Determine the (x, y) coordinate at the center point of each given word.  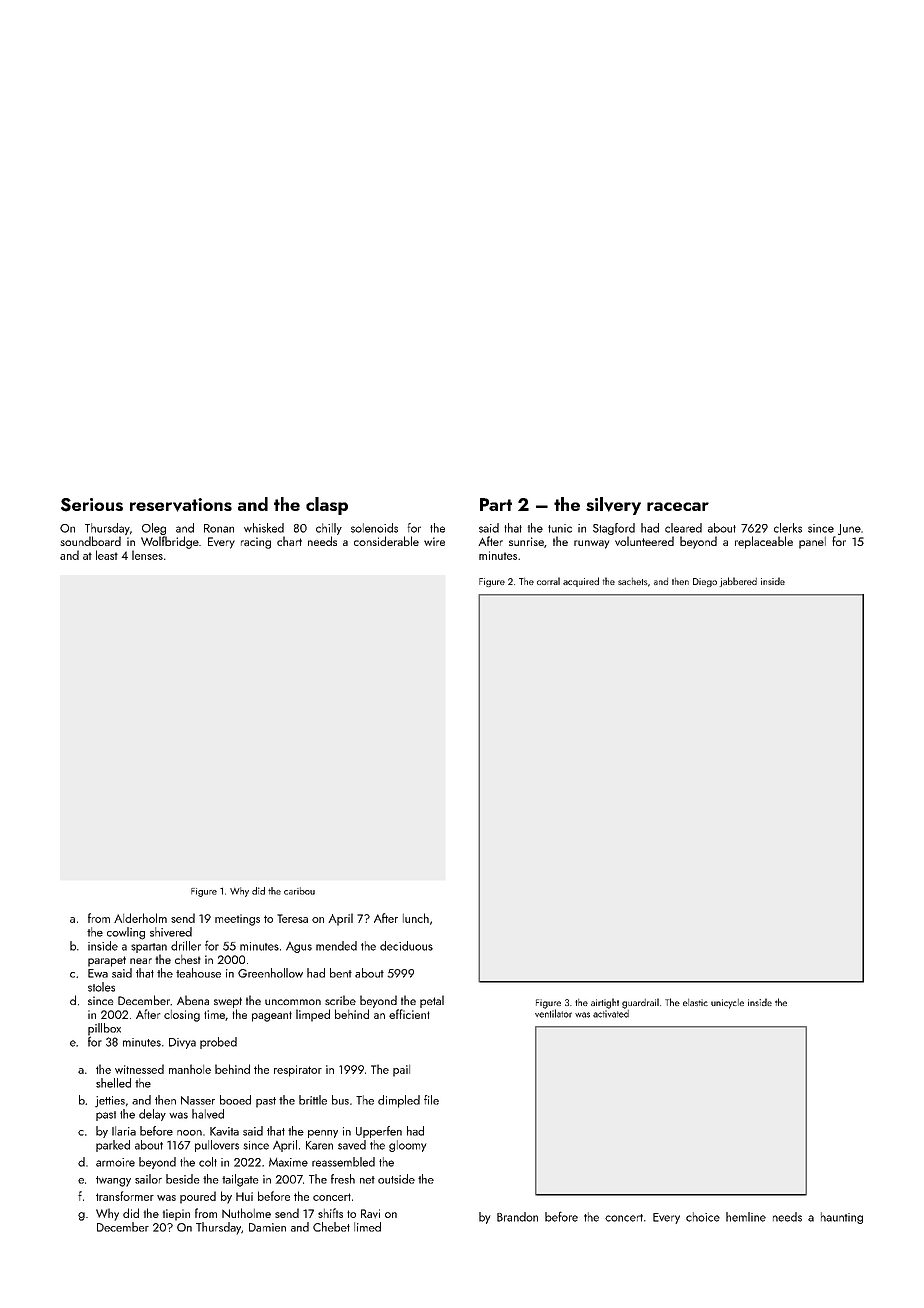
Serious (92, 505)
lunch (416, 918)
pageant (272, 1016)
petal (432, 1001)
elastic (695, 1002)
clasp (327, 506)
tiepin (176, 1215)
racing (256, 543)
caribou (299, 891)
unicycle (727, 1004)
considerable (386, 541)
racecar (678, 506)
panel (812, 543)
